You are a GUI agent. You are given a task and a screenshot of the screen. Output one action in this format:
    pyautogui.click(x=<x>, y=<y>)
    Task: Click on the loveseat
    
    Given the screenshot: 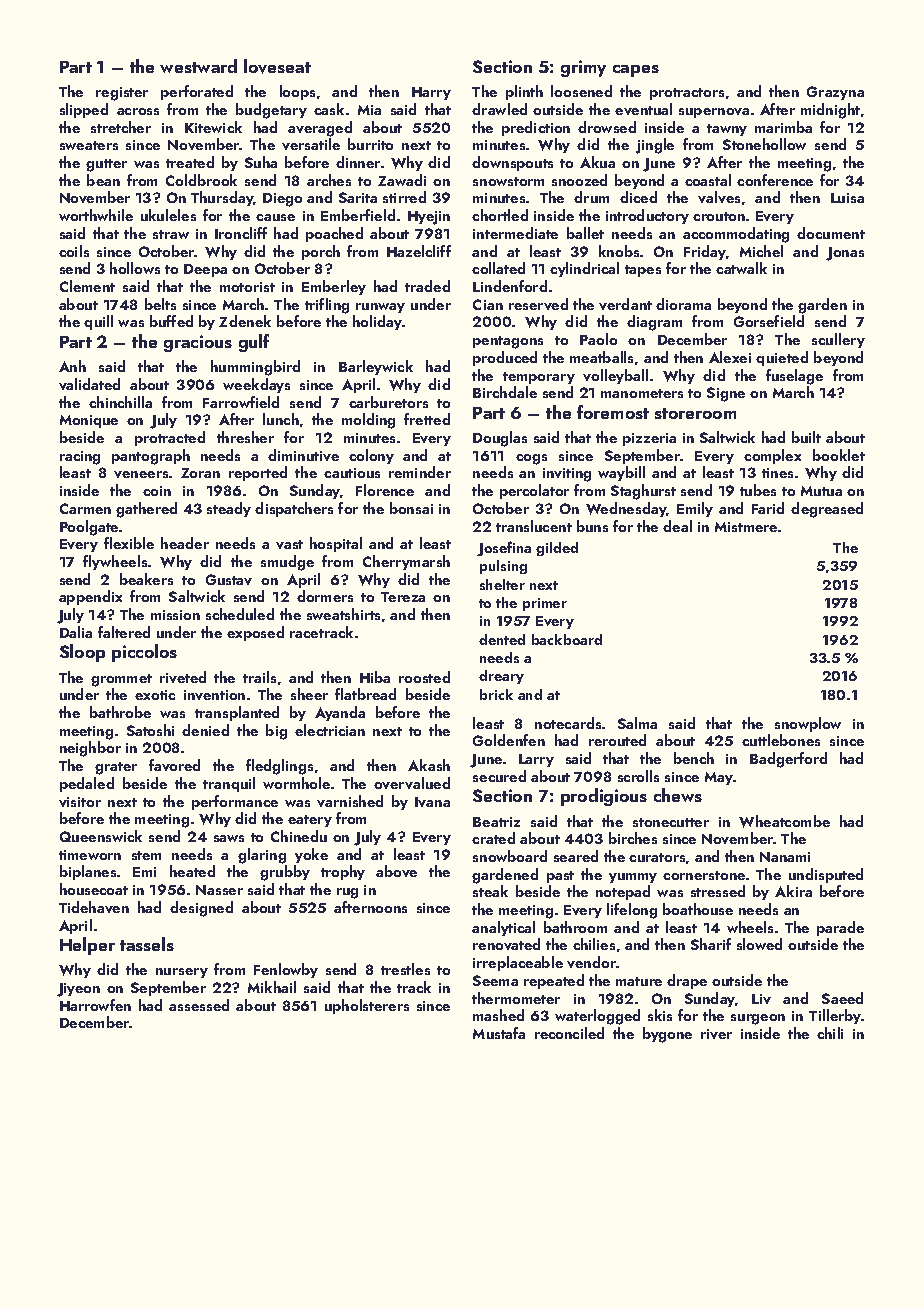 What is the action you would take?
    pyautogui.click(x=277, y=66)
